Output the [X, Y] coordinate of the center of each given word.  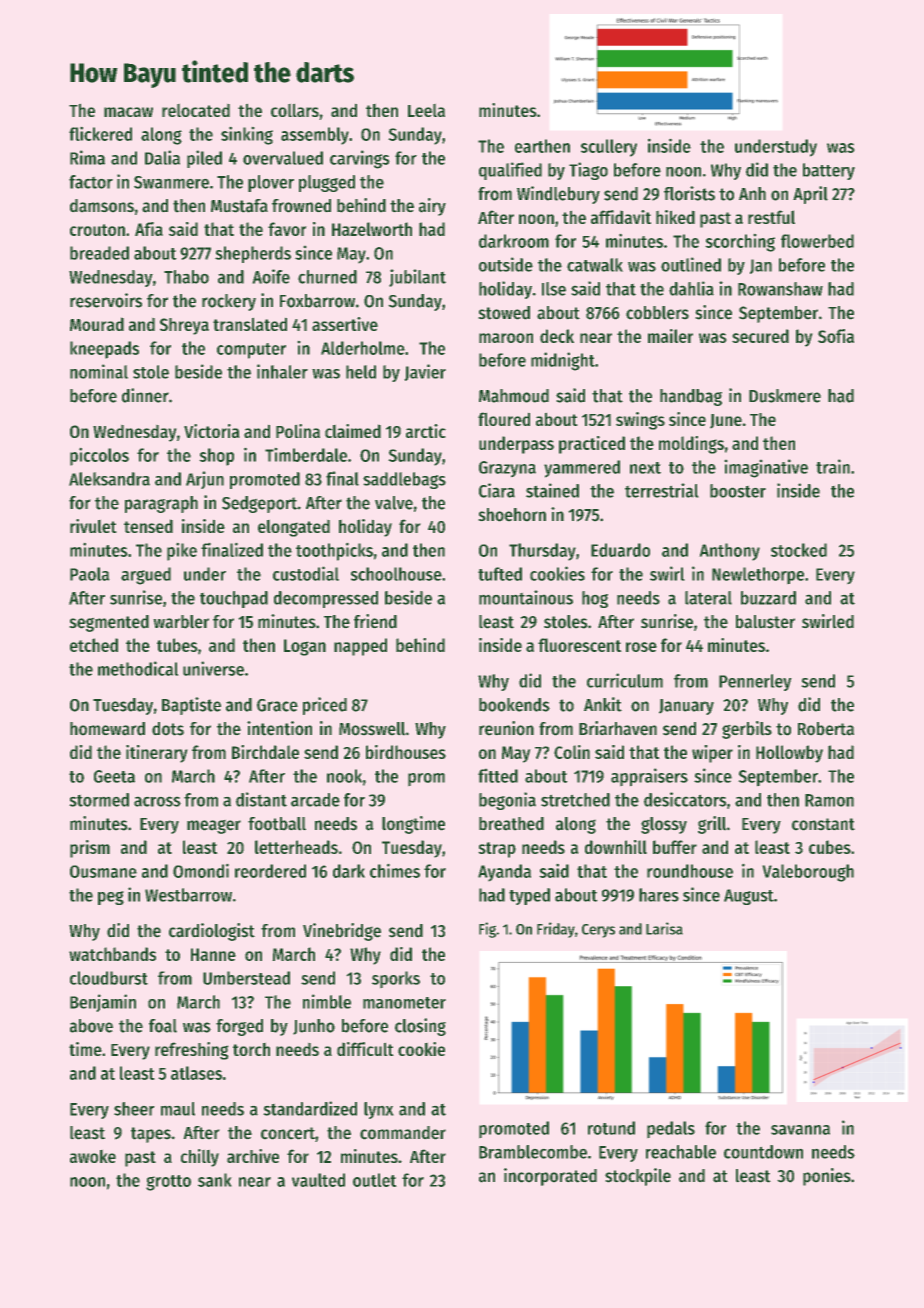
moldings [691, 445]
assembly [315, 136]
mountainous [526, 597]
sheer [134, 1109]
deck [557, 336]
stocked [799, 550]
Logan [305, 647]
